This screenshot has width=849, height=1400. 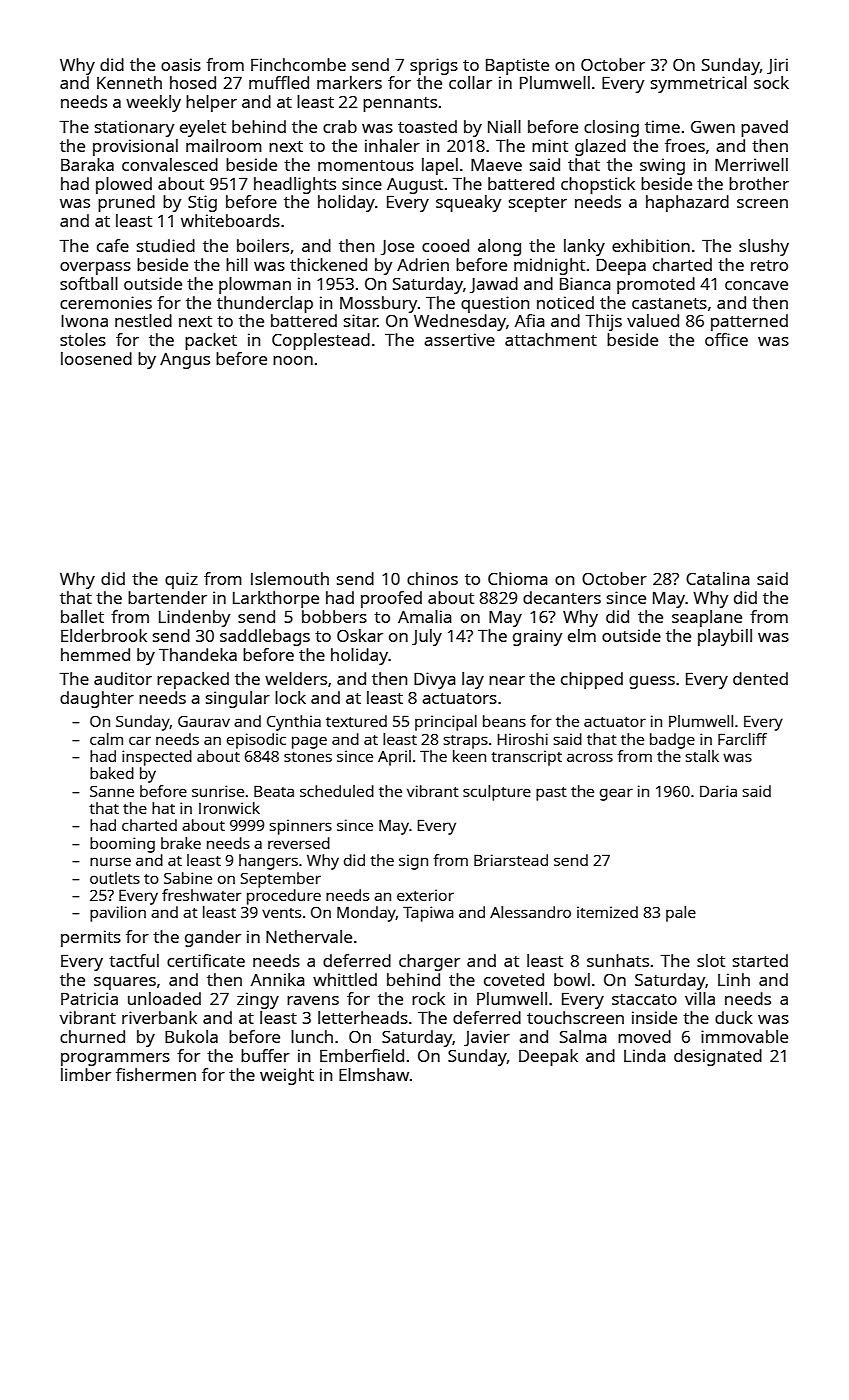 I want to click on sprigs, so click(x=434, y=66).
